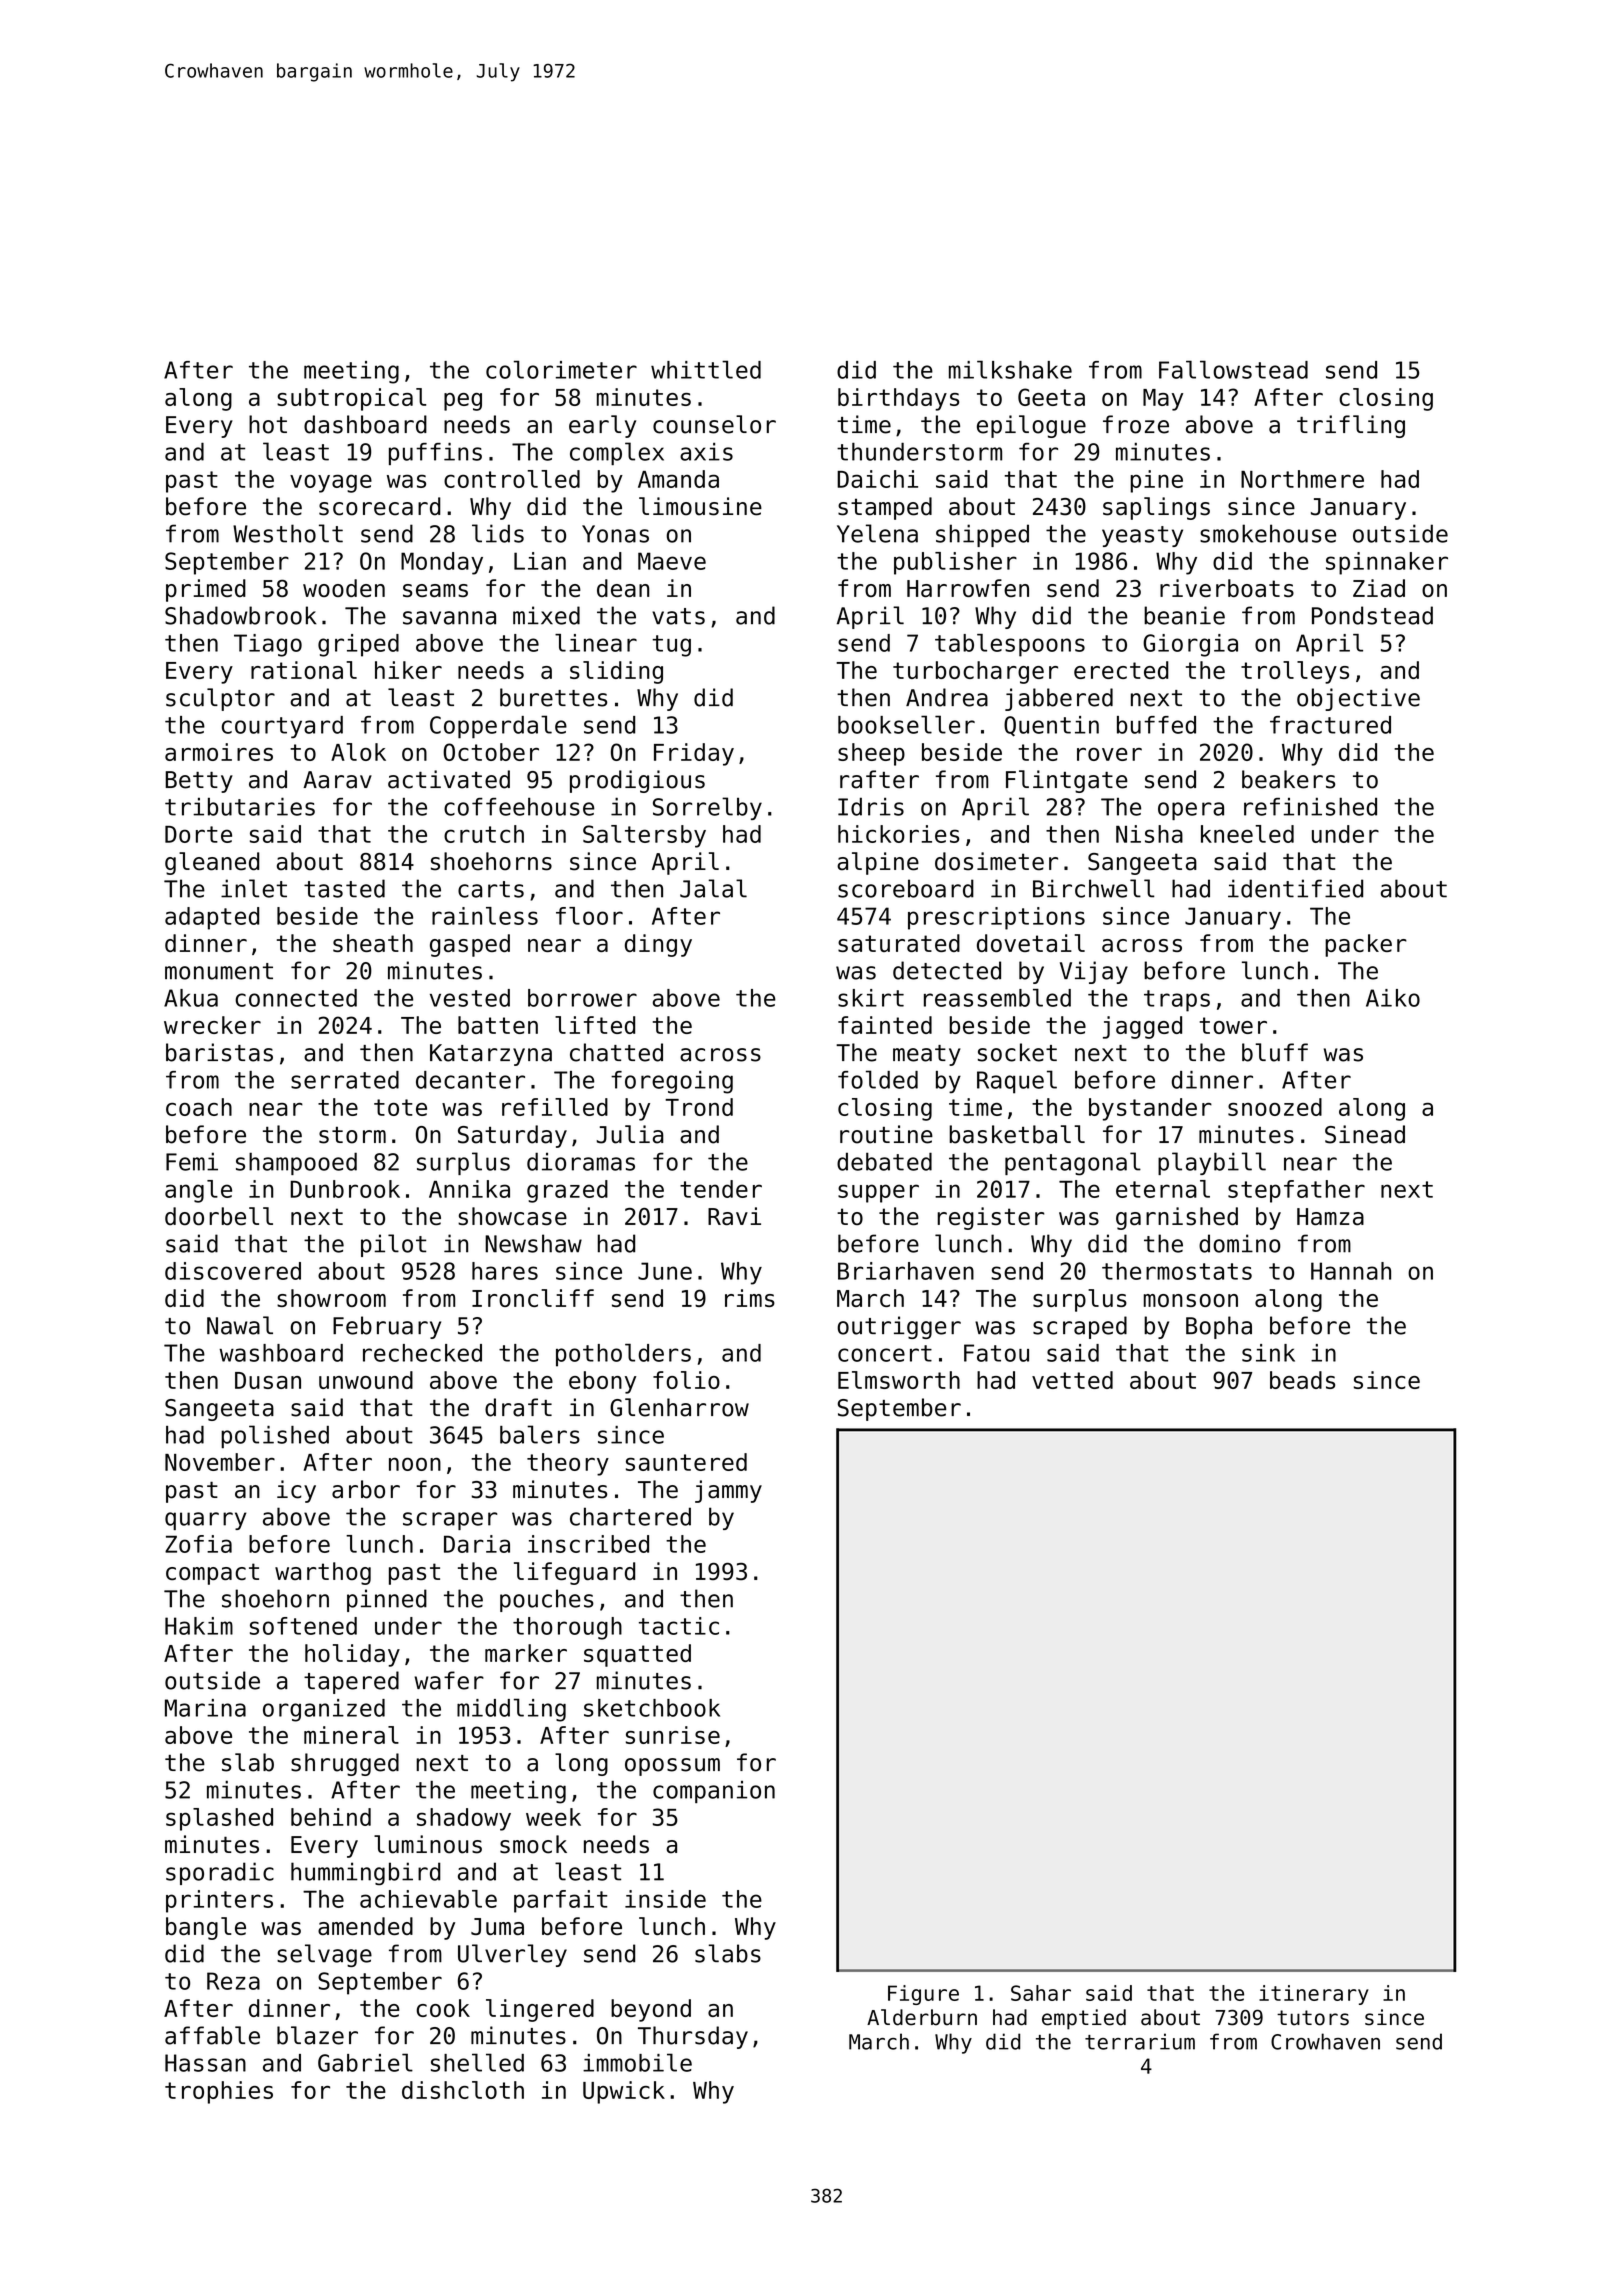 This page has width=1620, height=2292. Describe the element at coordinates (624, 2092) in the page. I see `Upwick` at that location.
